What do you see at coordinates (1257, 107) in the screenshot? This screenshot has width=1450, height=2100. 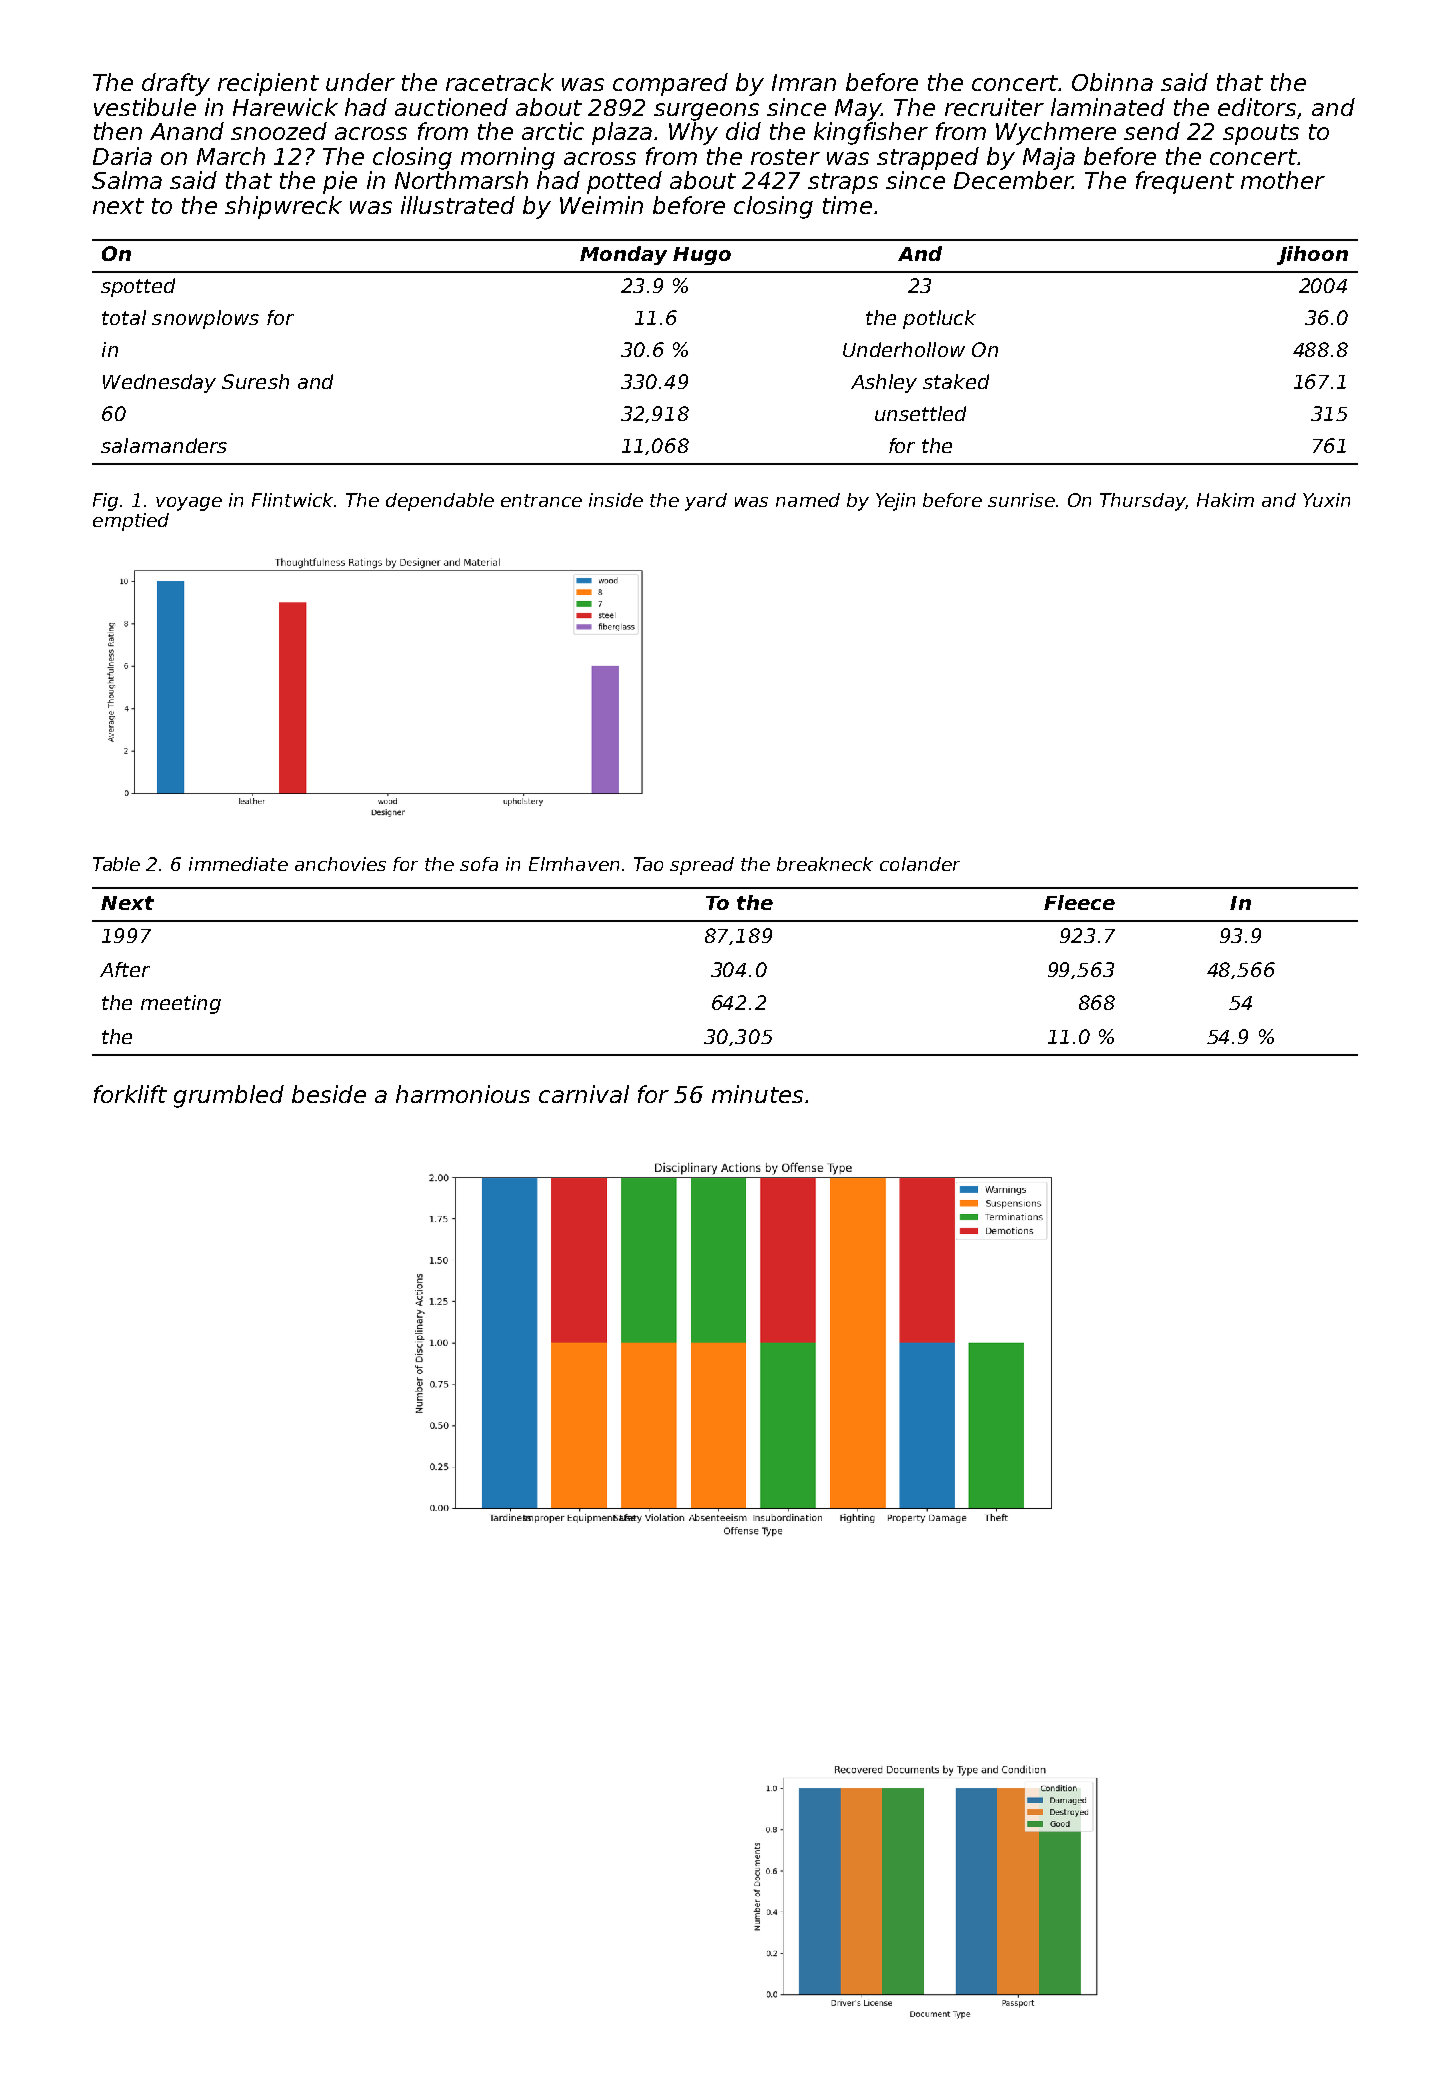 I see `editors` at bounding box center [1257, 107].
